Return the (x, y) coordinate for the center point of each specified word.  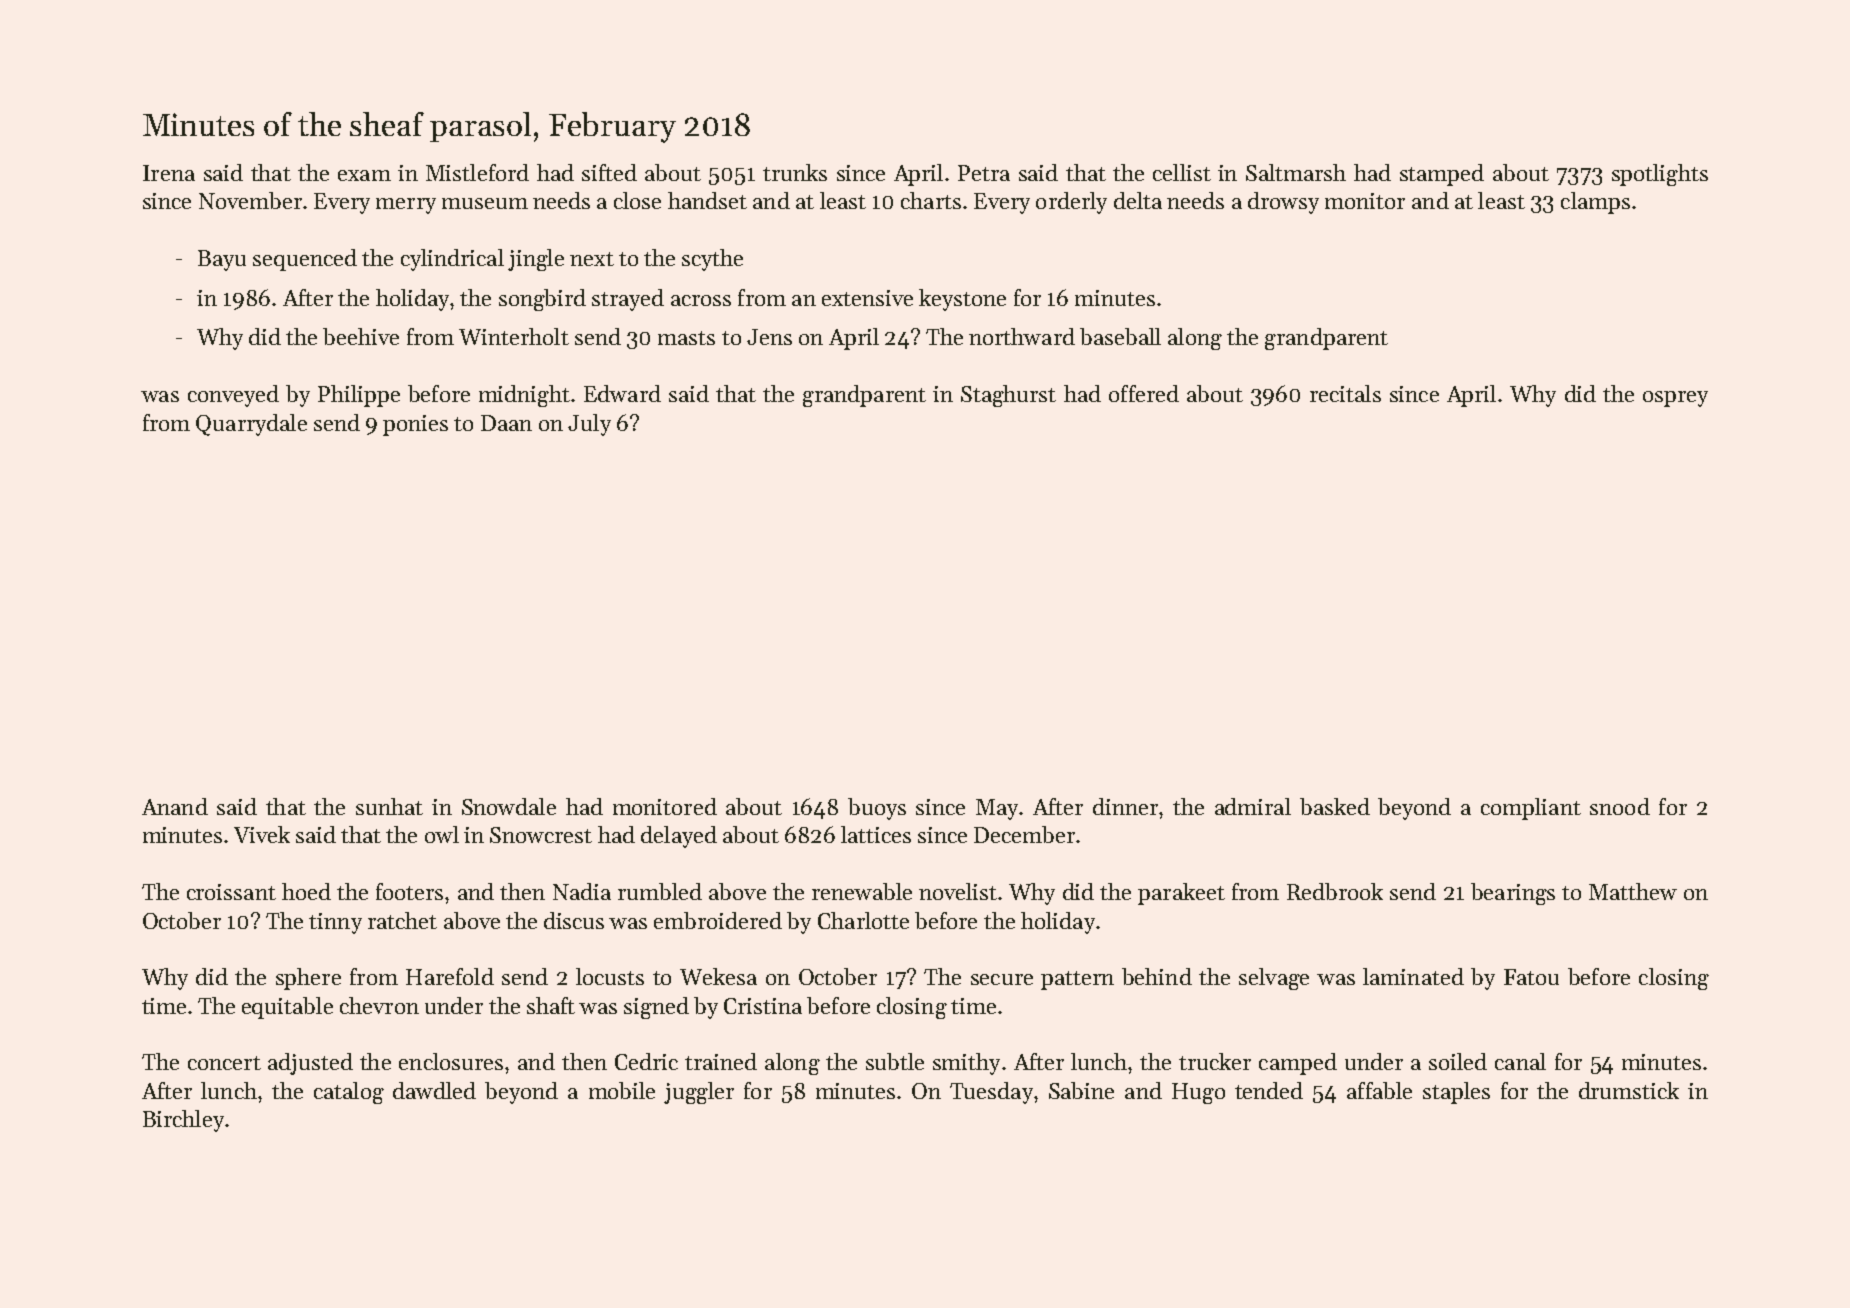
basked (1335, 806)
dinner (1125, 806)
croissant (231, 892)
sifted (609, 172)
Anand (175, 806)
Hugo (1198, 1093)
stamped (1442, 175)
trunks (795, 172)
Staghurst (1008, 396)
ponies (415, 425)
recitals (1345, 393)
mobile (622, 1090)
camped (1298, 1064)
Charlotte (863, 920)
